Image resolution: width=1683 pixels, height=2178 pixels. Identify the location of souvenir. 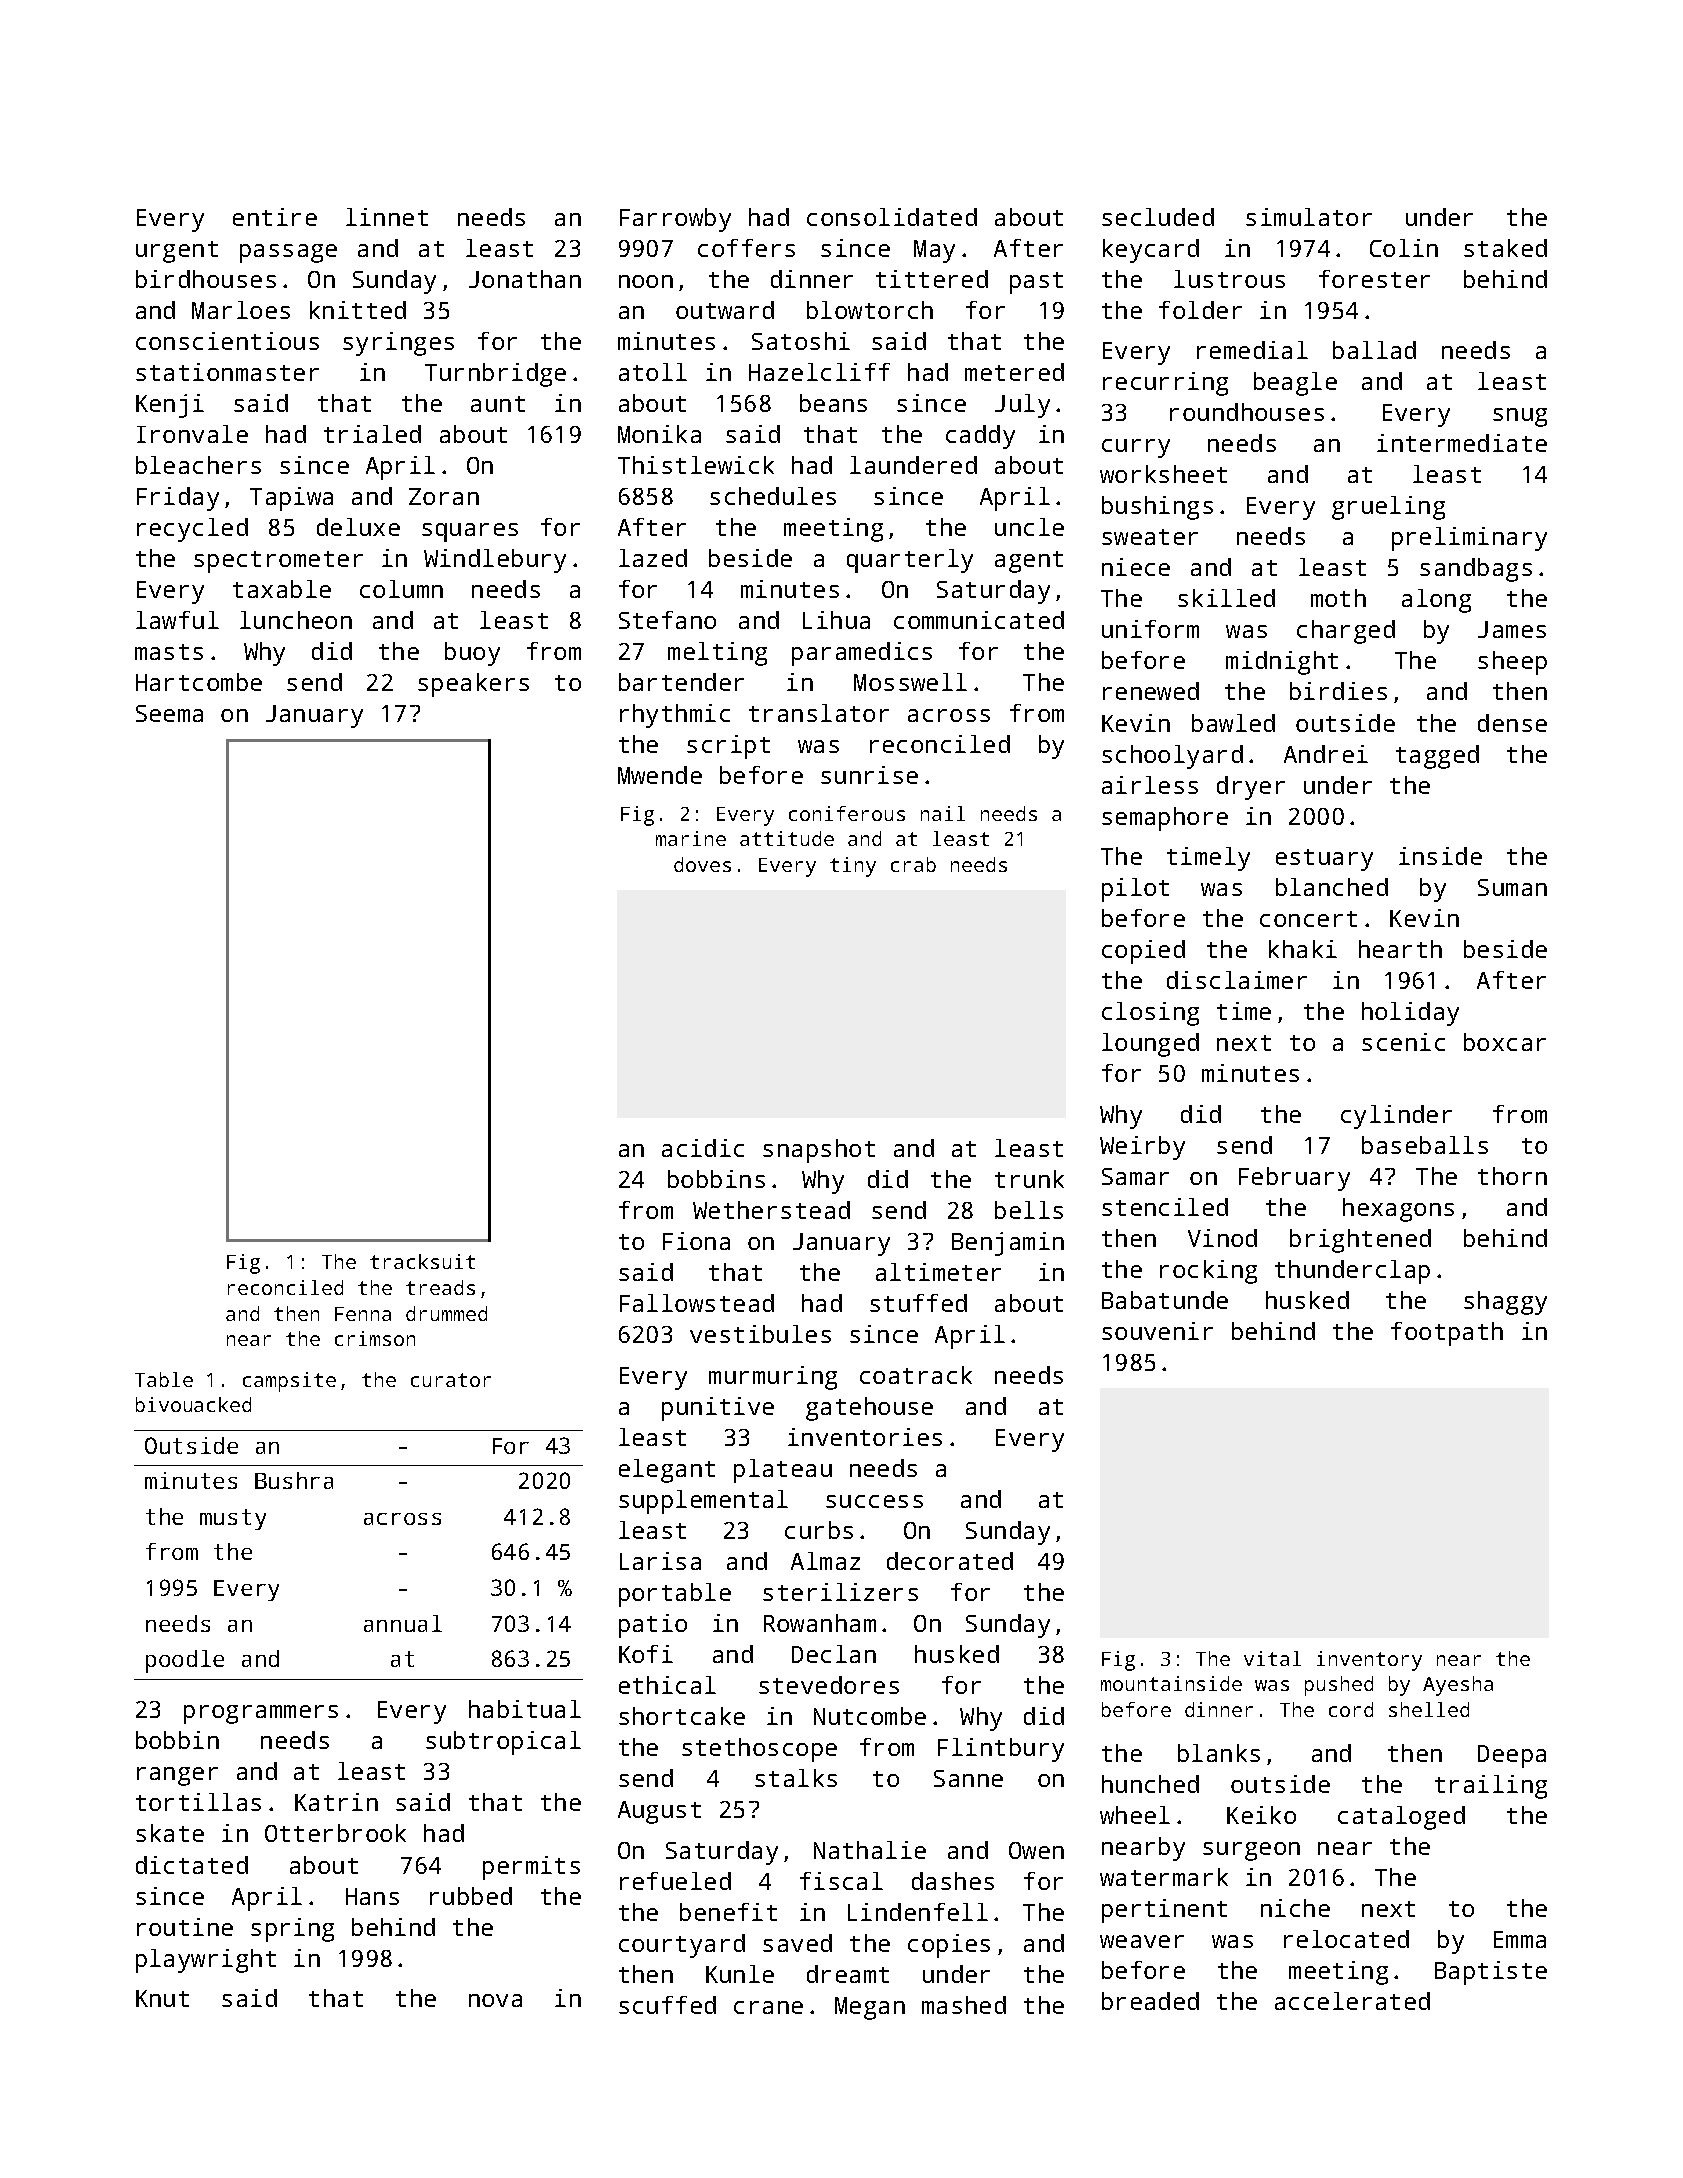
(1157, 1331).
